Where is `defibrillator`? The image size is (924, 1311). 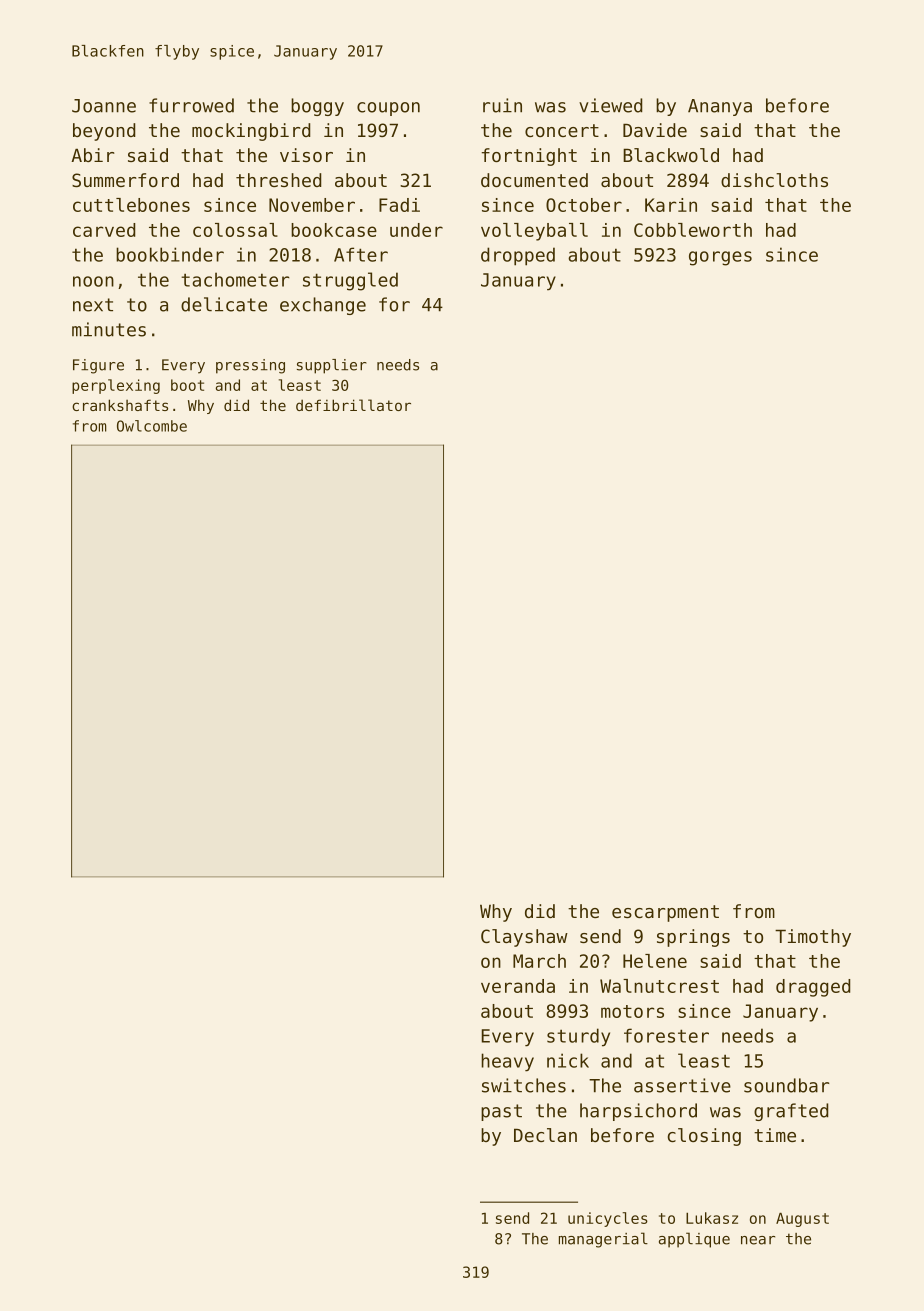 defibrillator is located at coordinates (353, 405).
